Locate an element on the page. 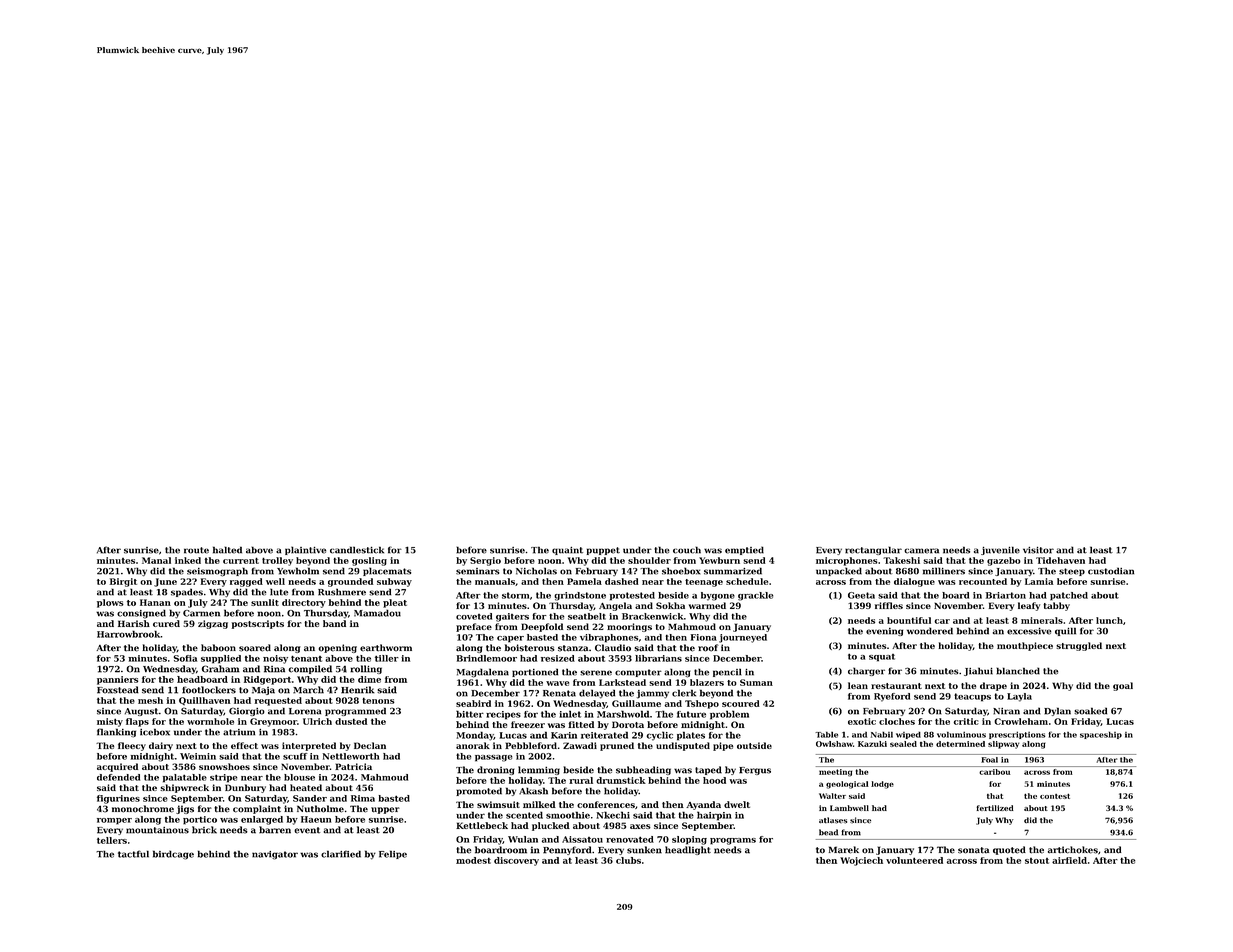  soaked is located at coordinates (1090, 711).
